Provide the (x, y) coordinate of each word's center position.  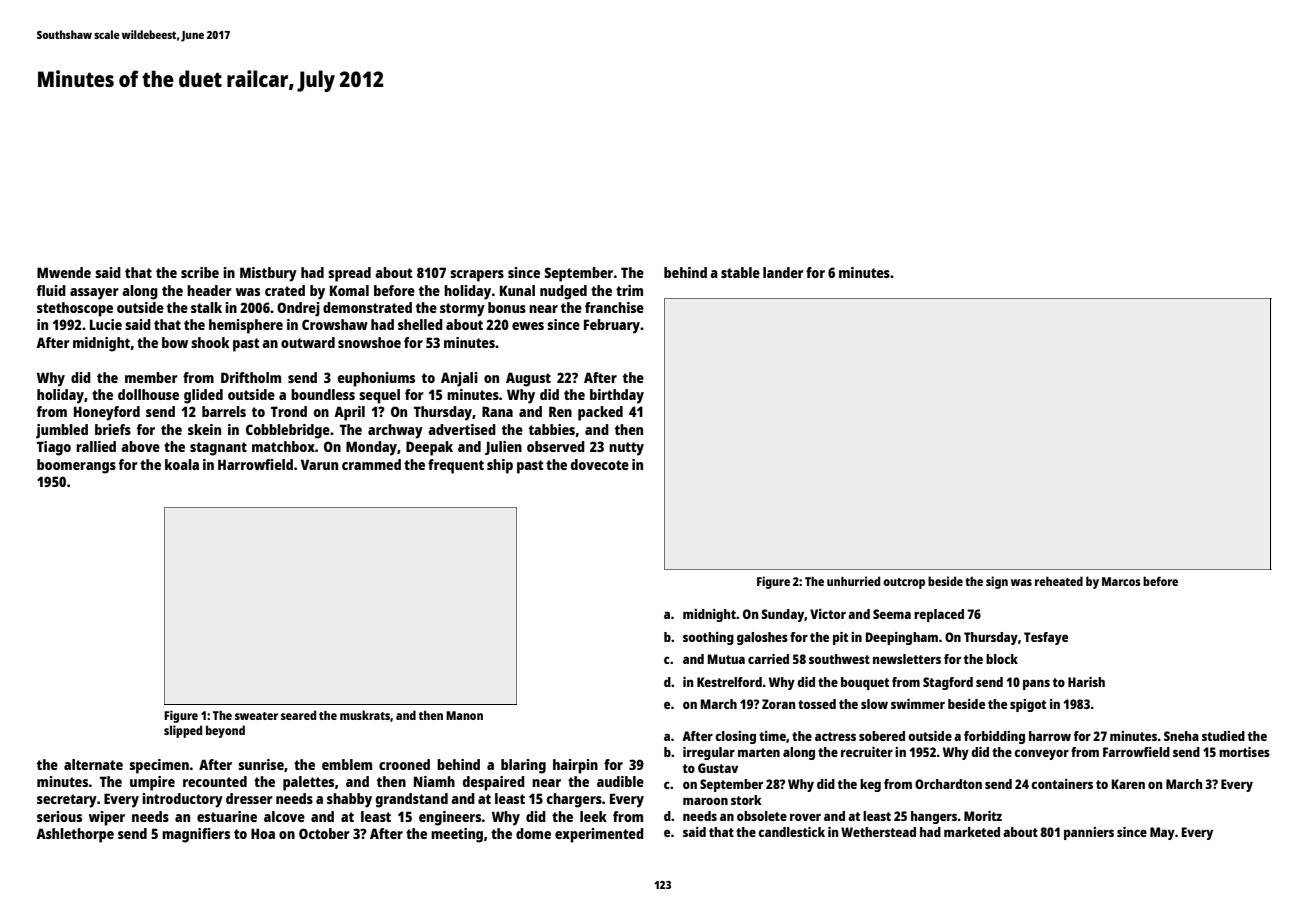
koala (182, 464)
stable (740, 272)
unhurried (853, 581)
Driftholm (251, 377)
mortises (1244, 752)
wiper (107, 818)
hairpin (575, 766)
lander (783, 272)
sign (997, 582)
